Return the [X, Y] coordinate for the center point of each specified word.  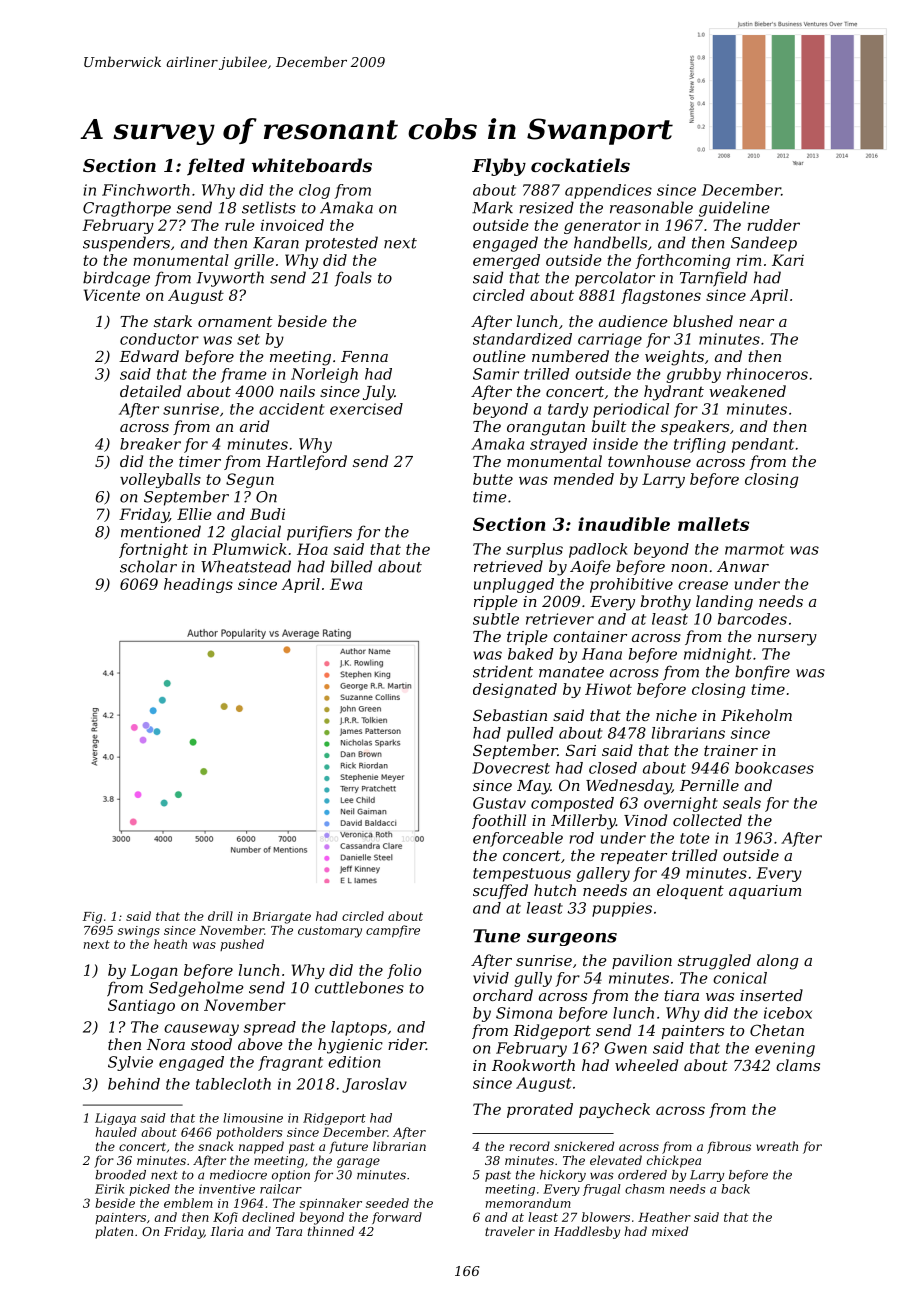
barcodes [752, 619]
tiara [681, 995]
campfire [393, 931]
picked [149, 1190]
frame [243, 375]
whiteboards [312, 165]
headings [198, 585]
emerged [506, 261]
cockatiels [580, 165]
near [756, 323]
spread [270, 1028]
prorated [540, 1110]
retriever [560, 619]
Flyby [499, 167]
